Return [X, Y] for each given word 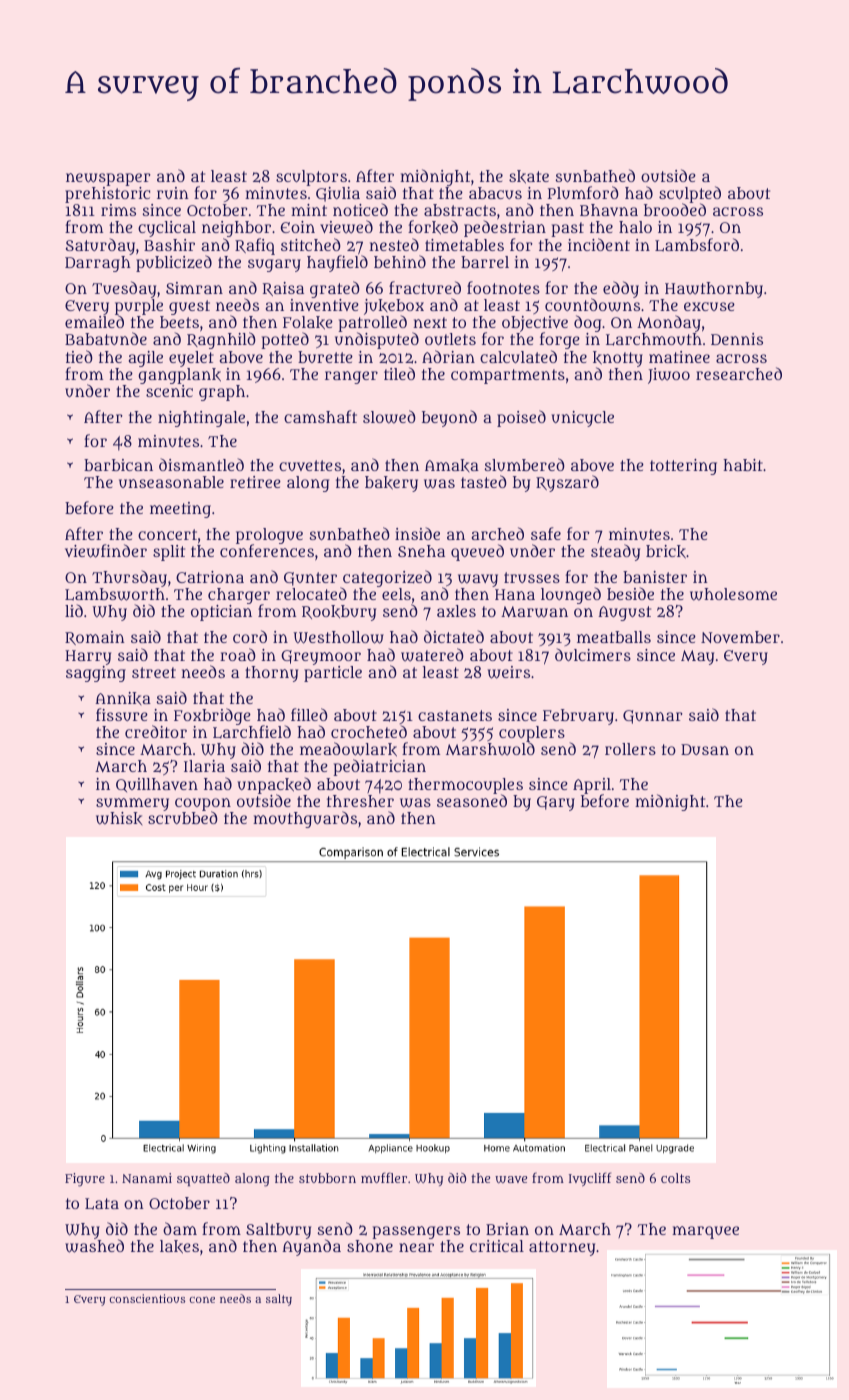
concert [167, 534]
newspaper [108, 179]
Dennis [737, 339]
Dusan [705, 749]
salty [279, 1300]
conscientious [147, 1298]
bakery [391, 484]
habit [743, 465]
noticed [360, 209]
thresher [360, 801]
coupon [203, 805]
